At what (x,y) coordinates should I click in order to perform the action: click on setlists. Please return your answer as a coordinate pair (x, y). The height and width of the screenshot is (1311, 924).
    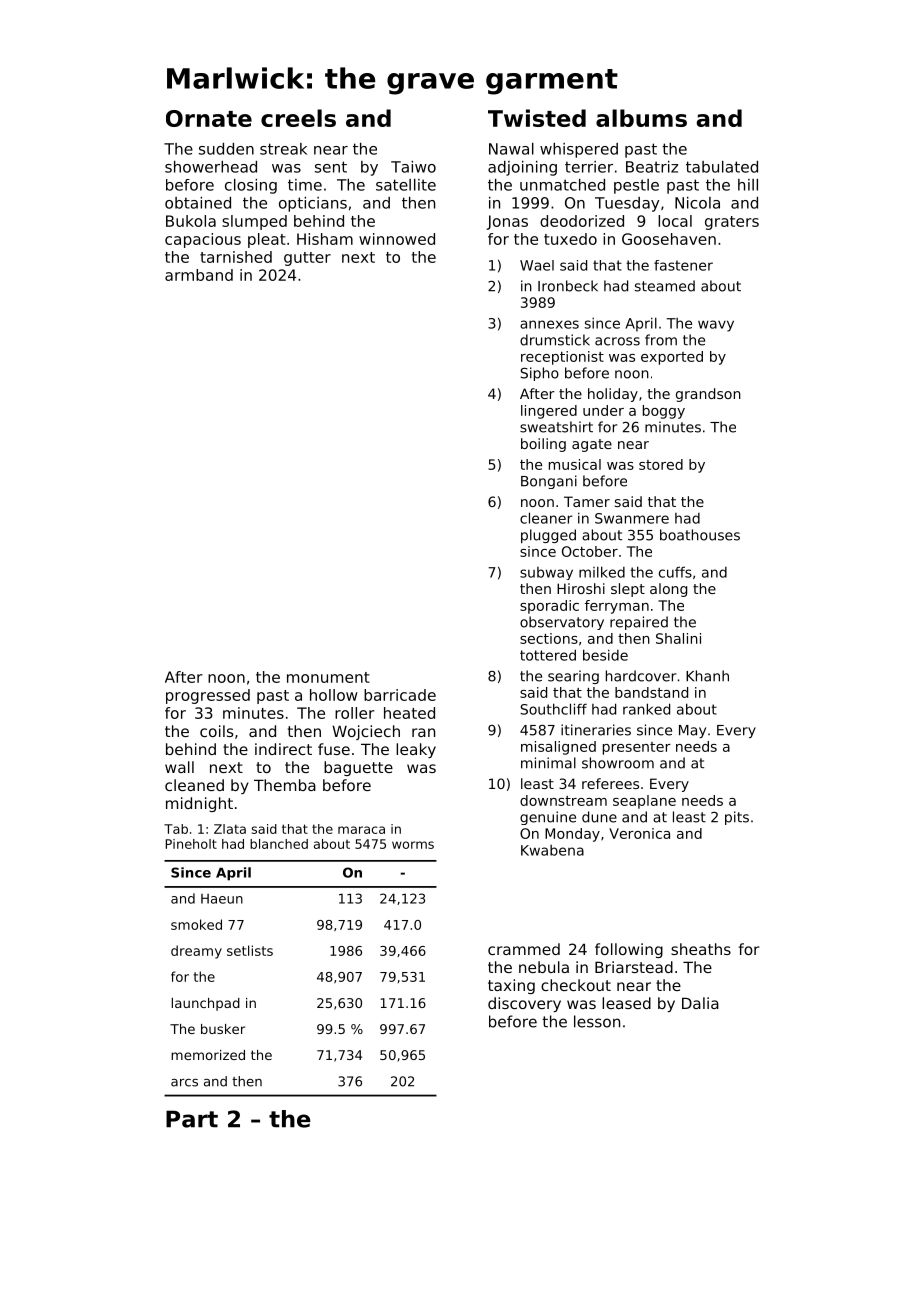
    Looking at the image, I should click on (250, 950).
